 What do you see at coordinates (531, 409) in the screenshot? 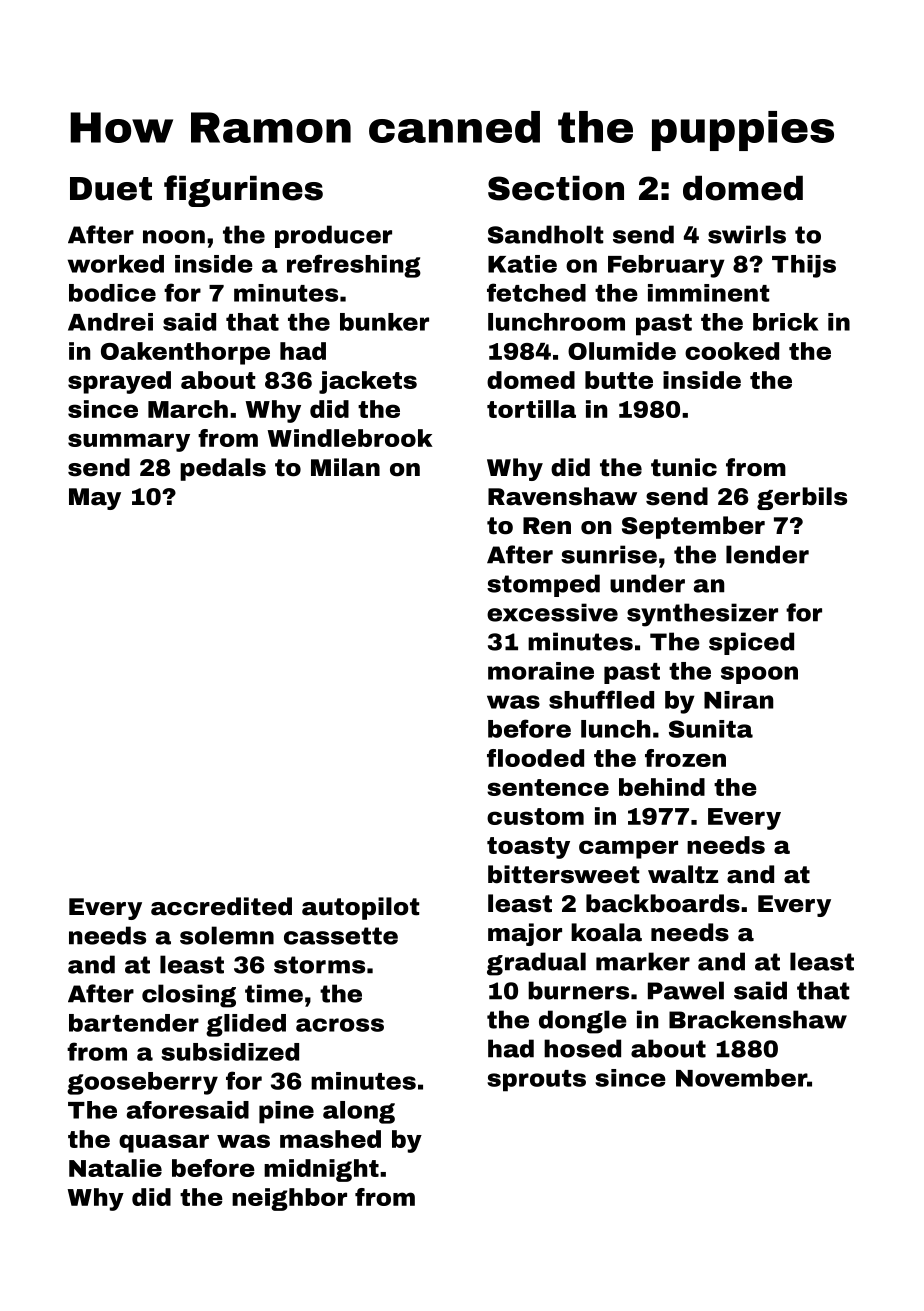
I see `tortilla` at bounding box center [531, 409].
